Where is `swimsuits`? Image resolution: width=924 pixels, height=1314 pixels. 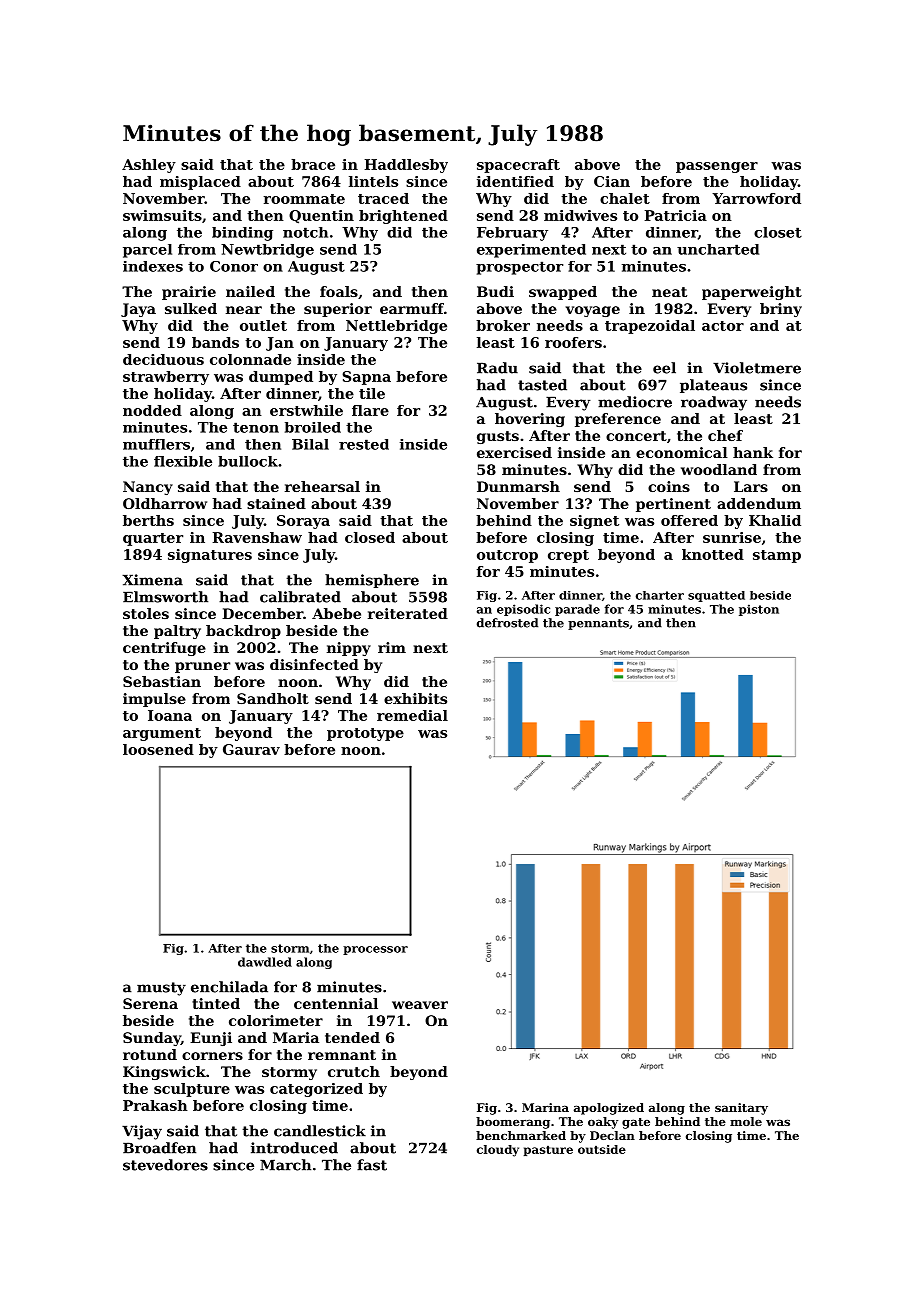 swimsuits is located at coordinates (162, 215).
